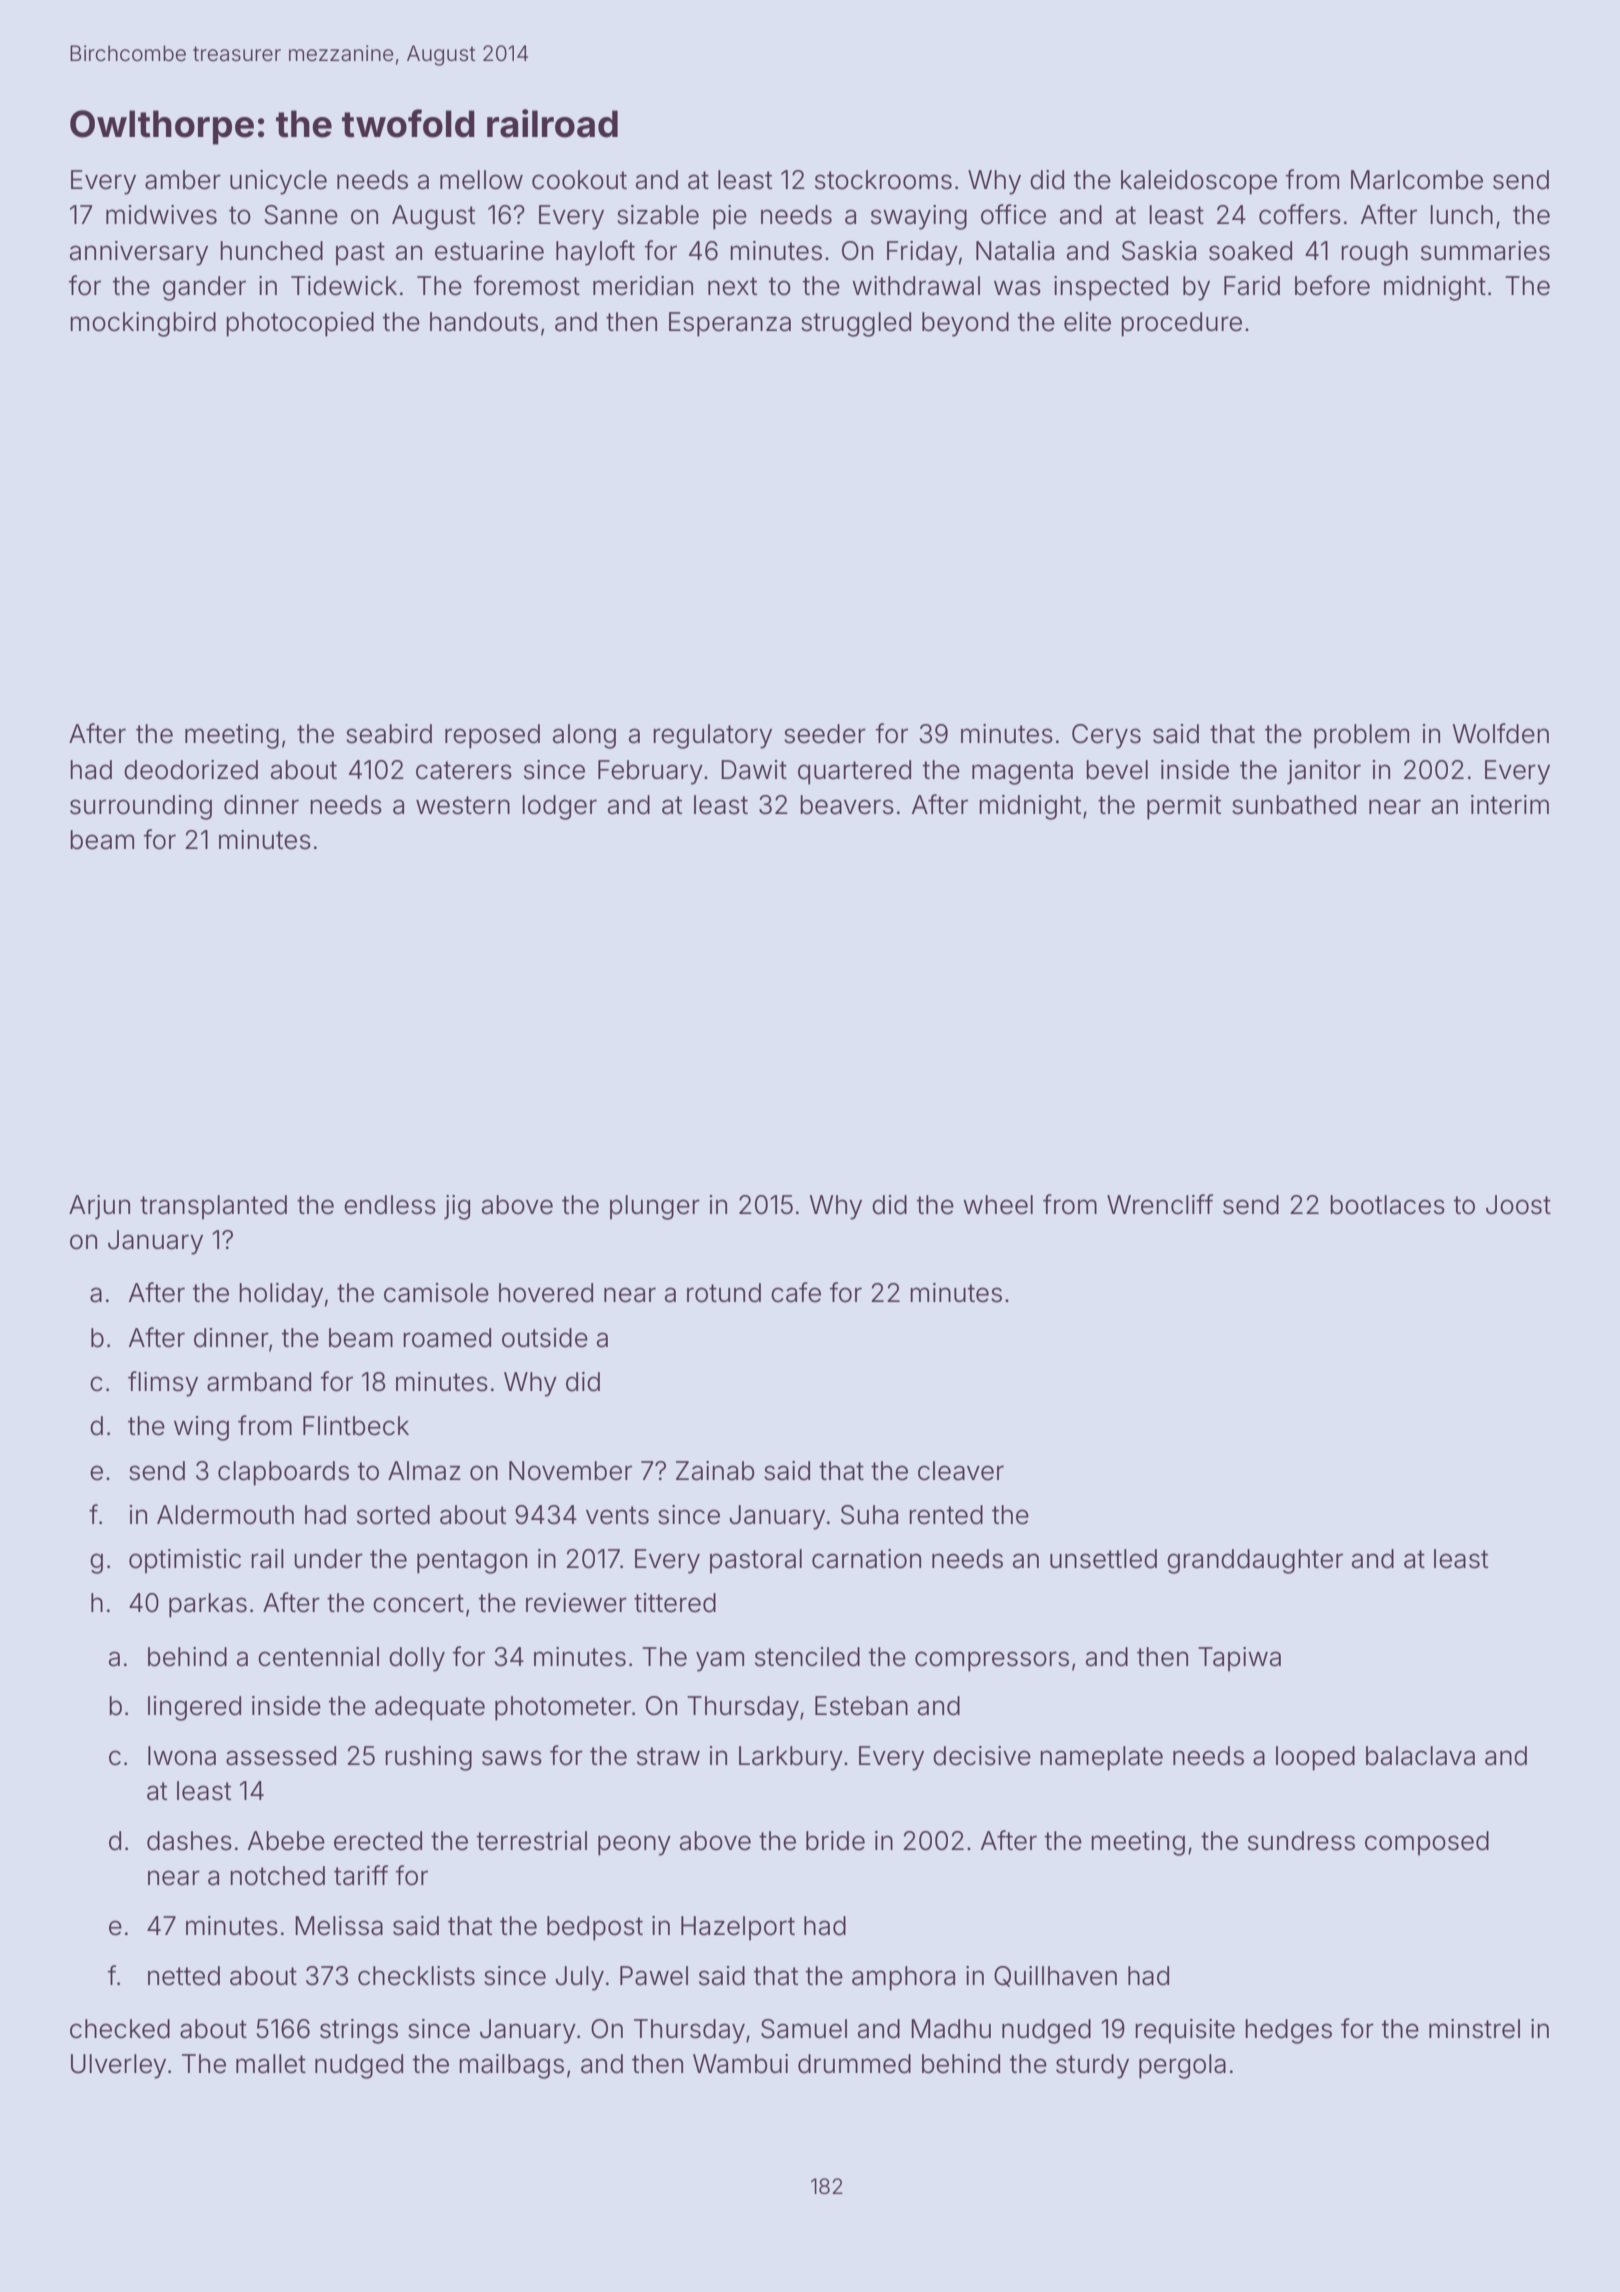 This screenshot has width=1620, height=2292. Describe the element at coordinates (1417, 180) in the screenshot. I see `Marlcombe` at that location.
